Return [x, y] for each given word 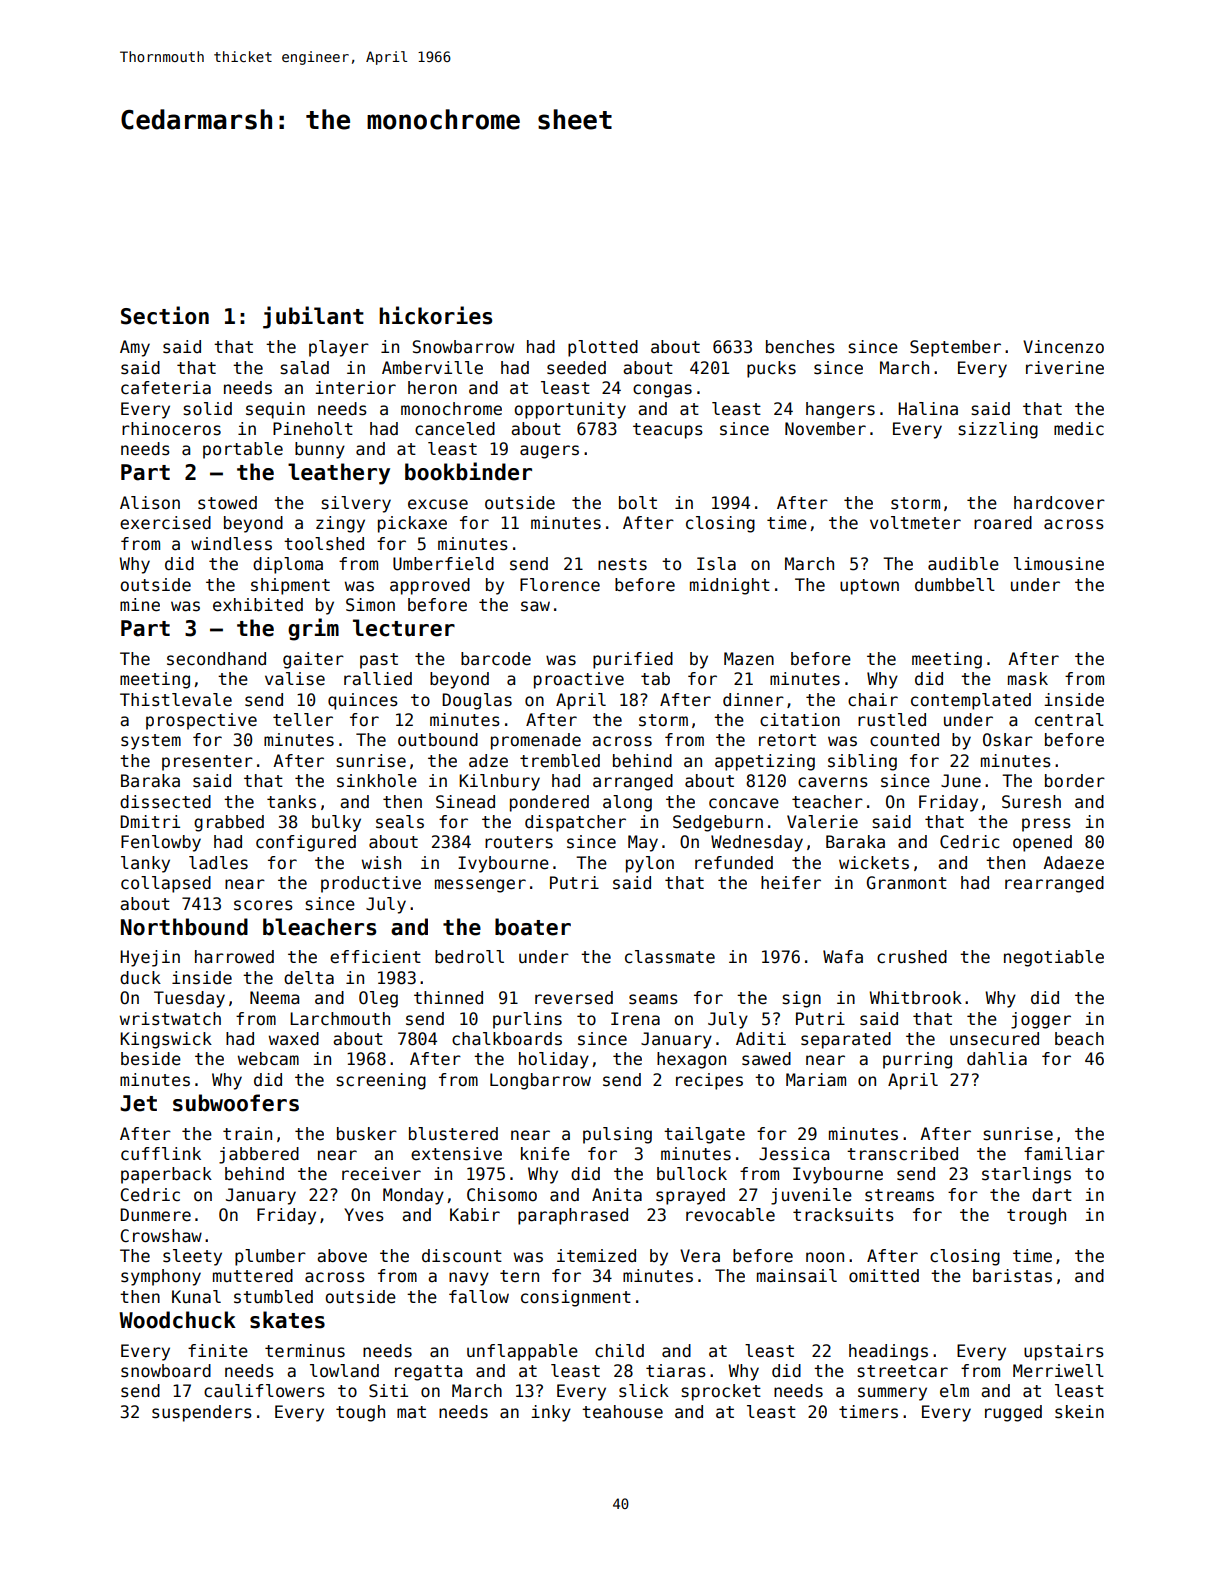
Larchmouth [340, 1019]
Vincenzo [1063, 347]
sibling [862, 762]
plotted [603, 348]
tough [360, 1413]
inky [551, 1413]
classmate [670, 957]
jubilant [313, 317]
